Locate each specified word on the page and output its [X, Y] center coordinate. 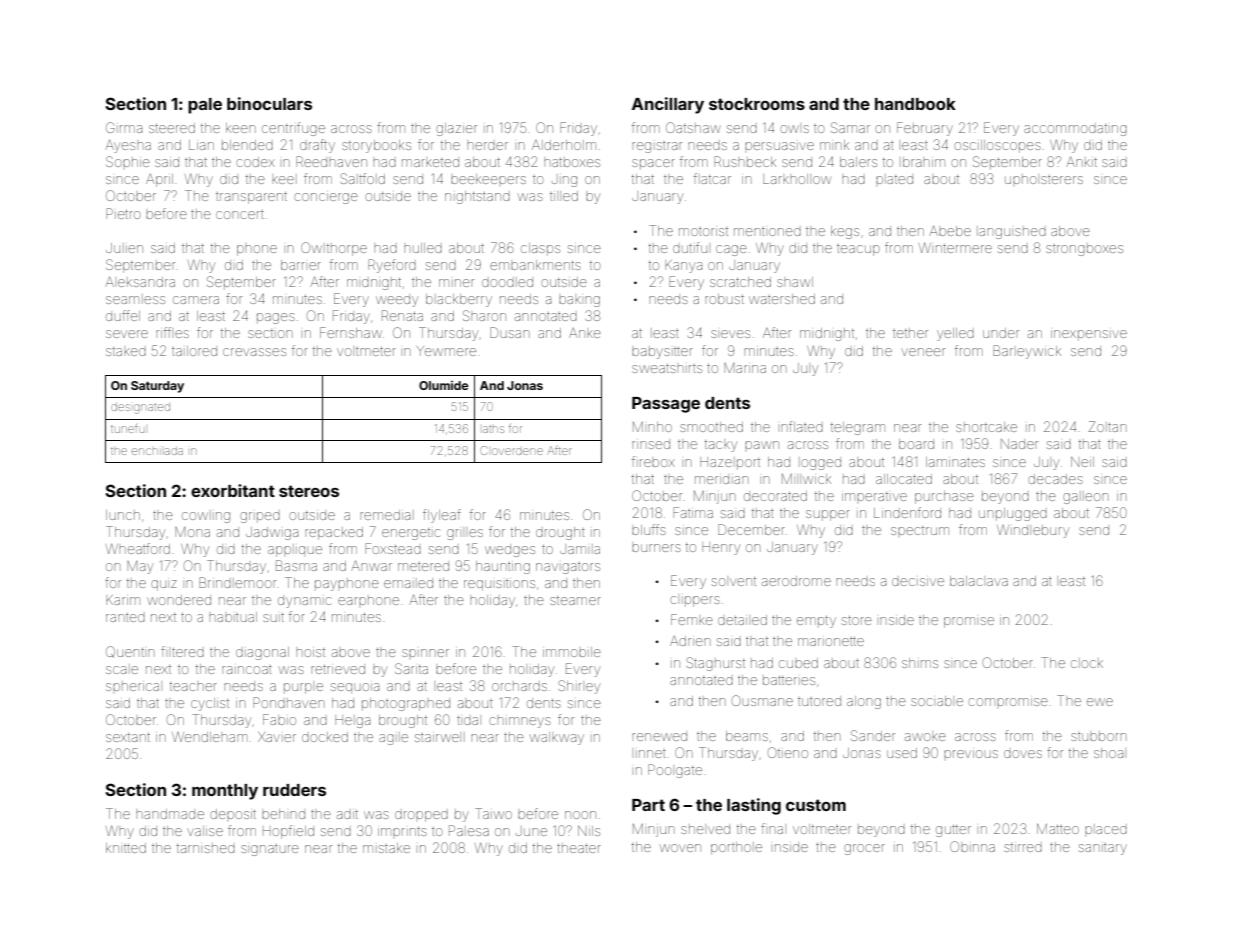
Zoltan [1108, 426]
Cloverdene [512, 450]
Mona [192, 532]
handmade [170, 814]
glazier [456, 129]
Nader [1019, 444]
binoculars [269, 103]
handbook [915, 104]
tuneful [128, 428]
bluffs [649, 529]
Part [648, 805]
